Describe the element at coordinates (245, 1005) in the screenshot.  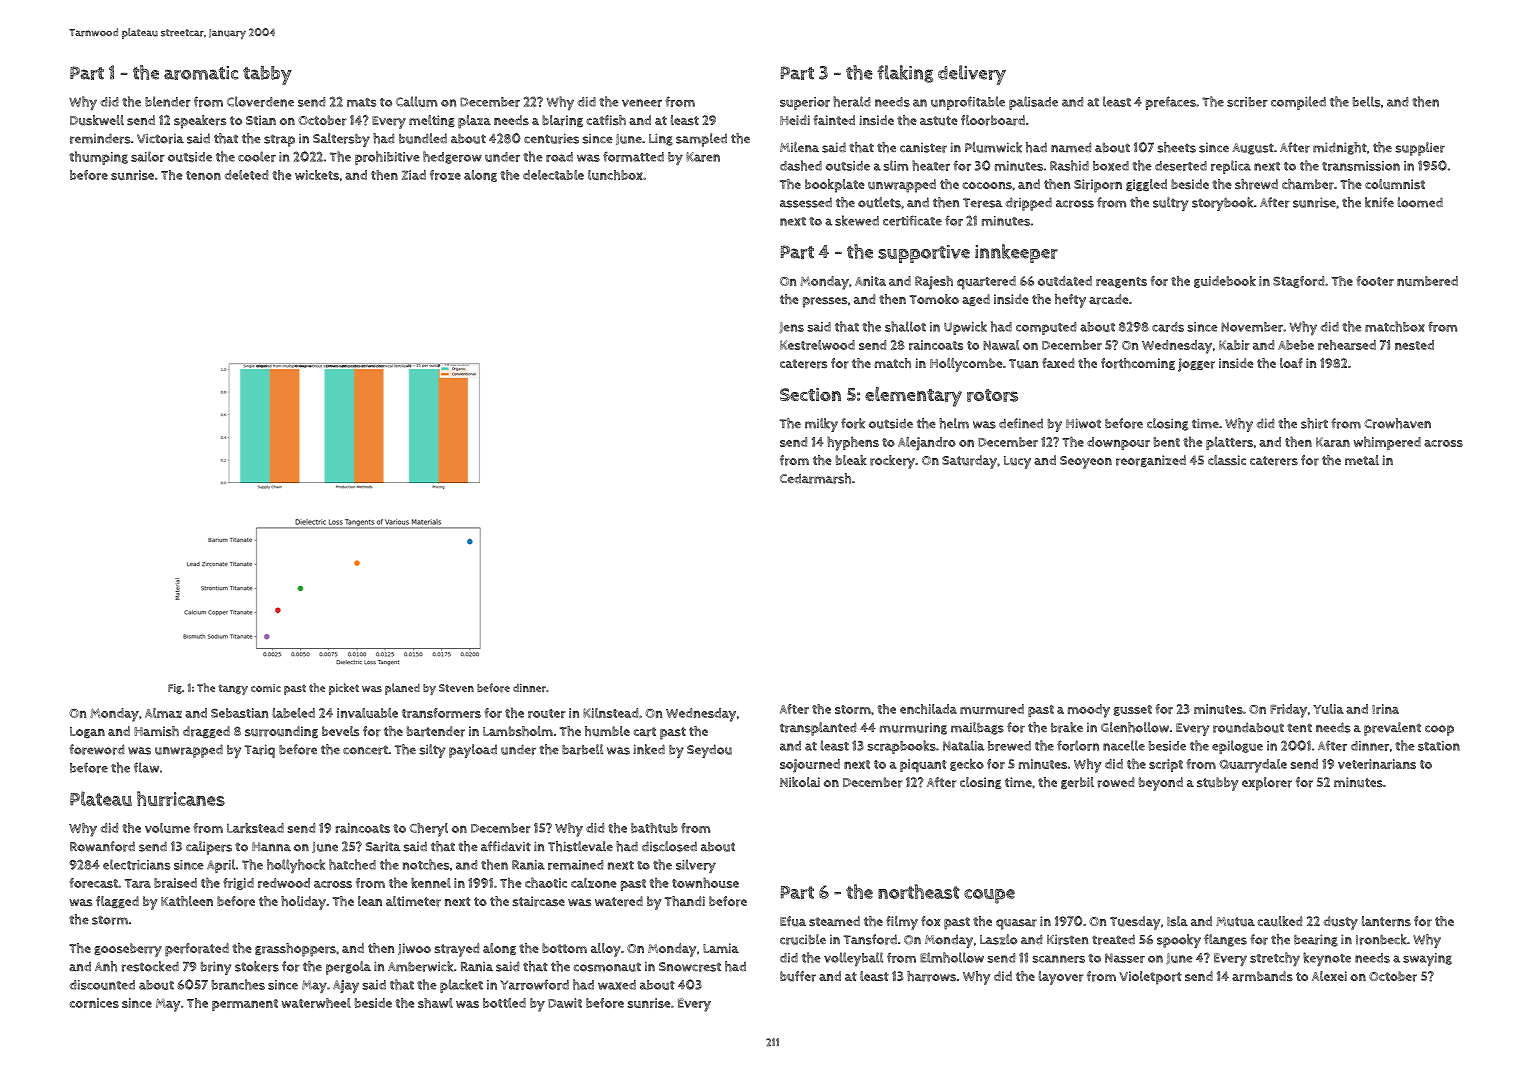
I see `permanent` at that location.
